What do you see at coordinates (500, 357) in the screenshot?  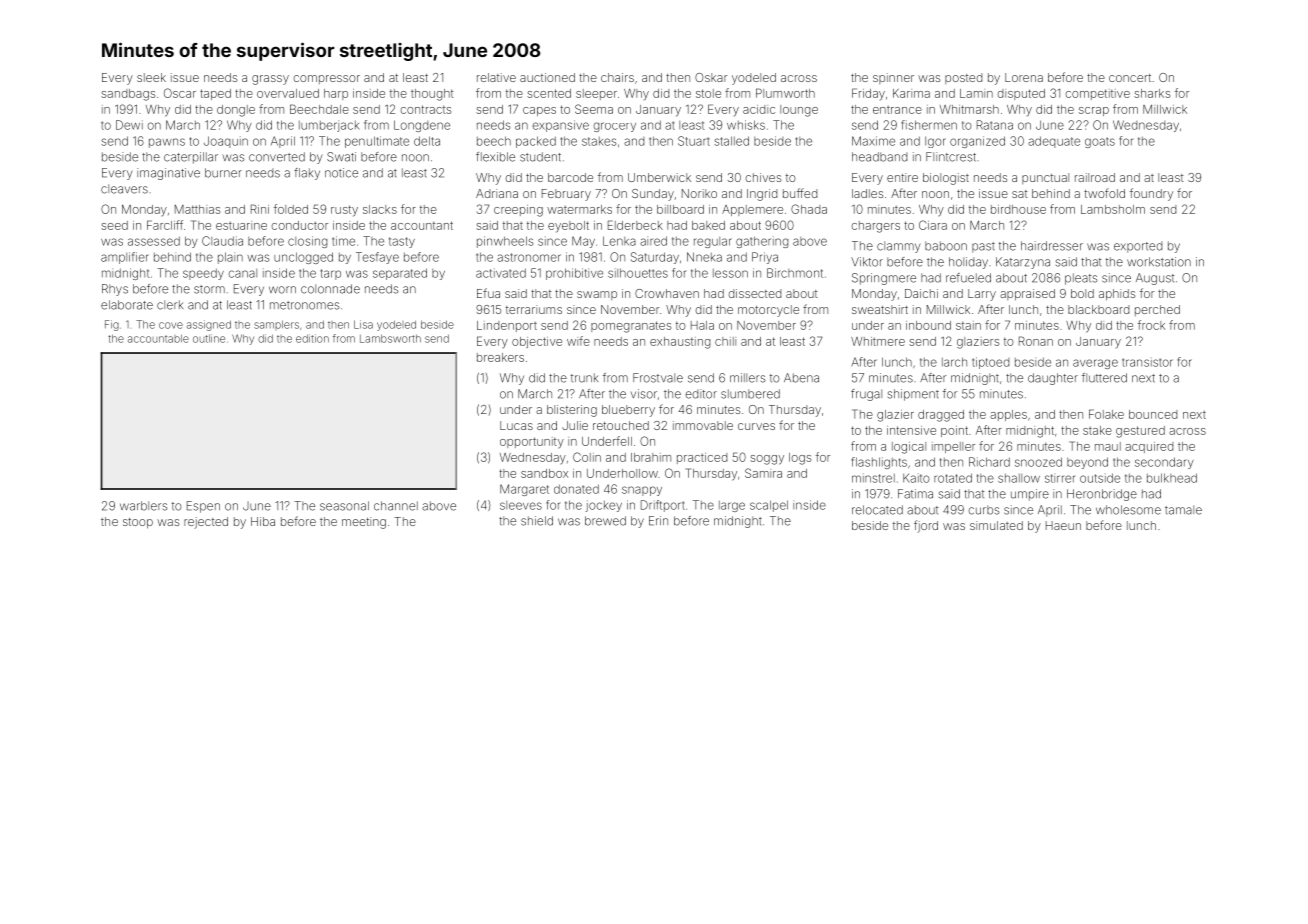 I see `breakers` at bounding box center [500, 357].
